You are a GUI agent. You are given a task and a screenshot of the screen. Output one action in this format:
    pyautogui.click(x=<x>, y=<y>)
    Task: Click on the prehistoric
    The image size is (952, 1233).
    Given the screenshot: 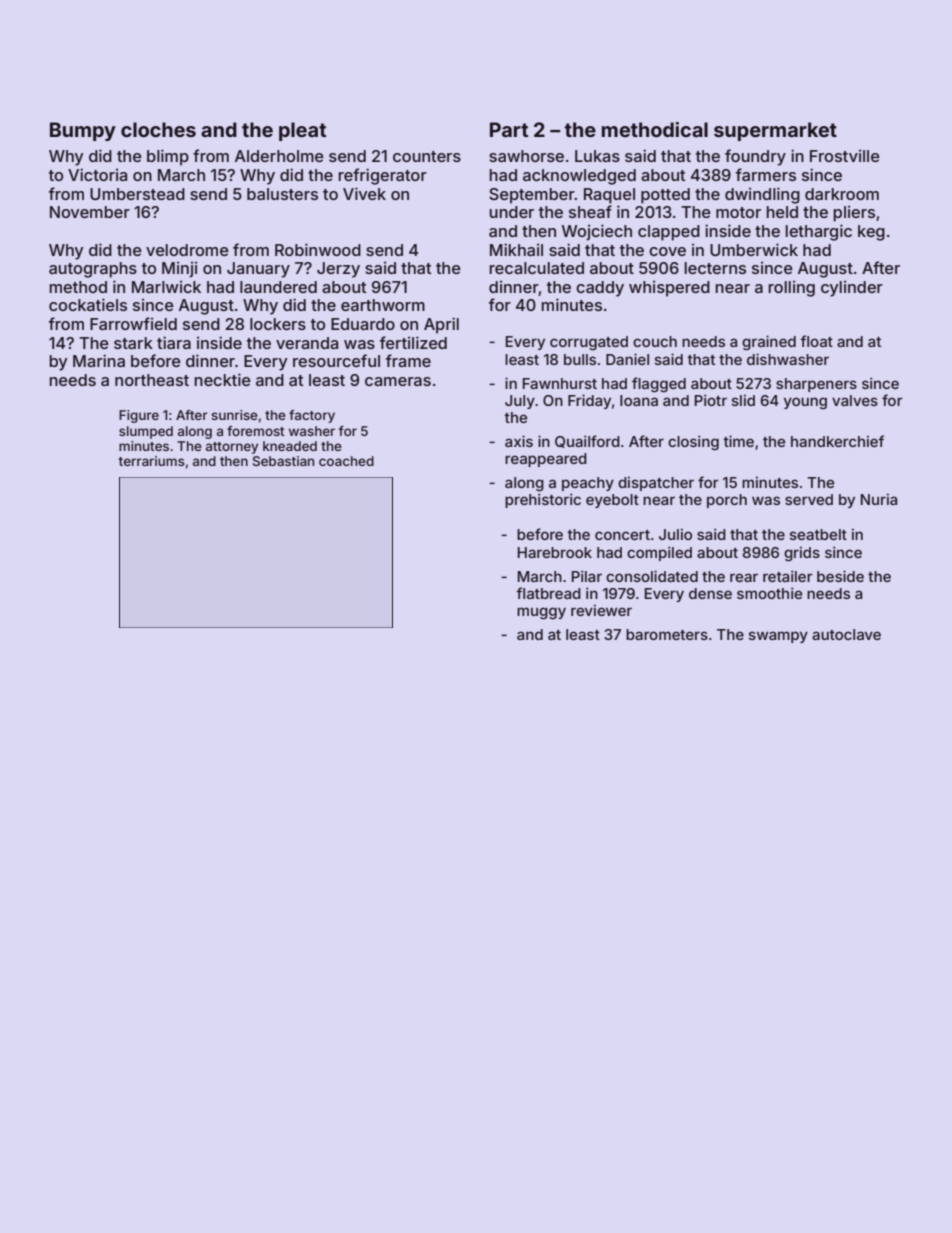 What is the action you would take?
    pyautogui.click(x=543, y=500)
